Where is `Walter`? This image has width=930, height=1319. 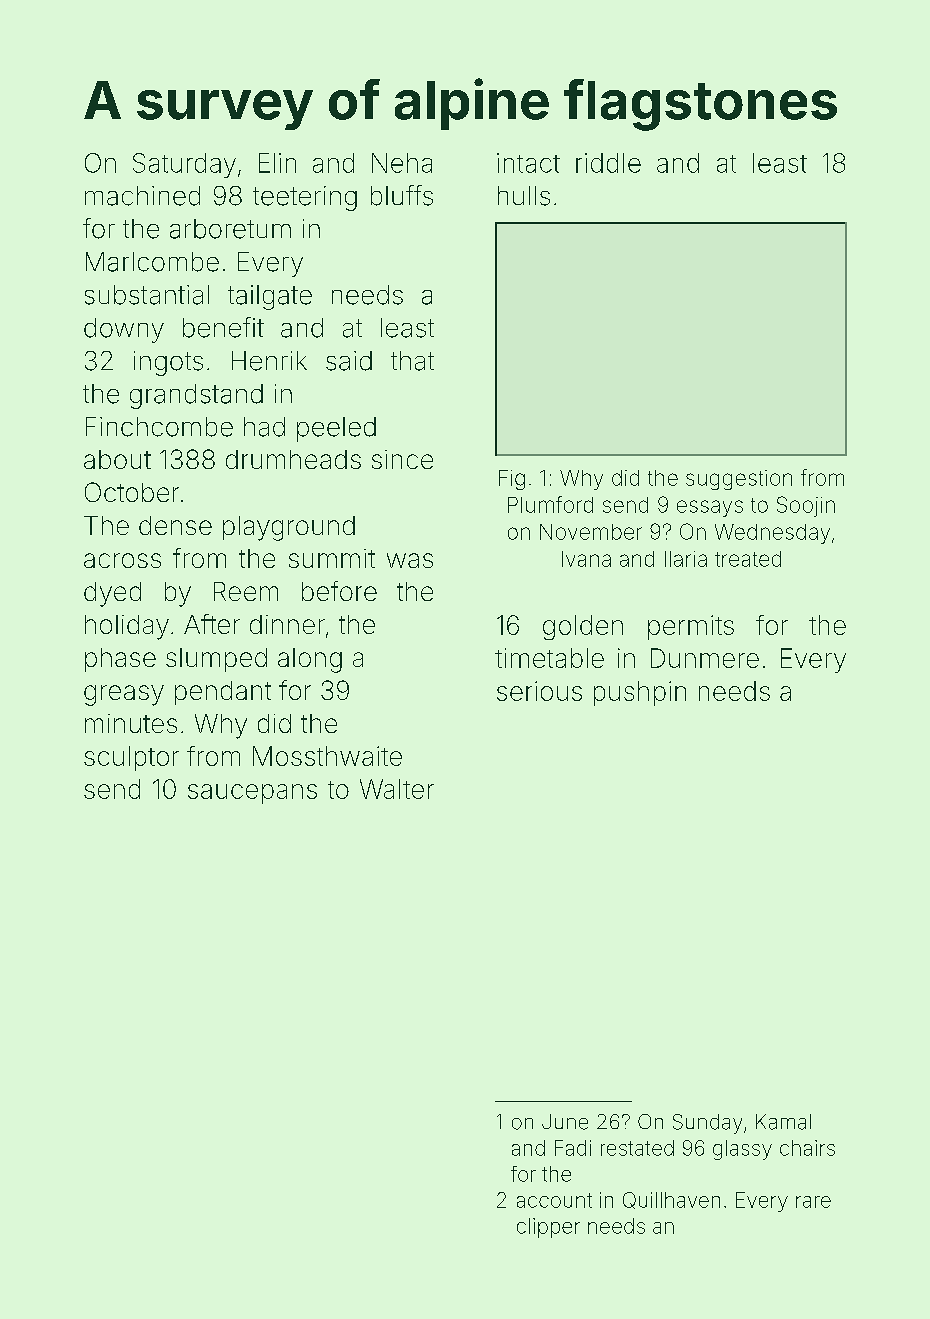
Walter is located at coordinates (397, 789).
